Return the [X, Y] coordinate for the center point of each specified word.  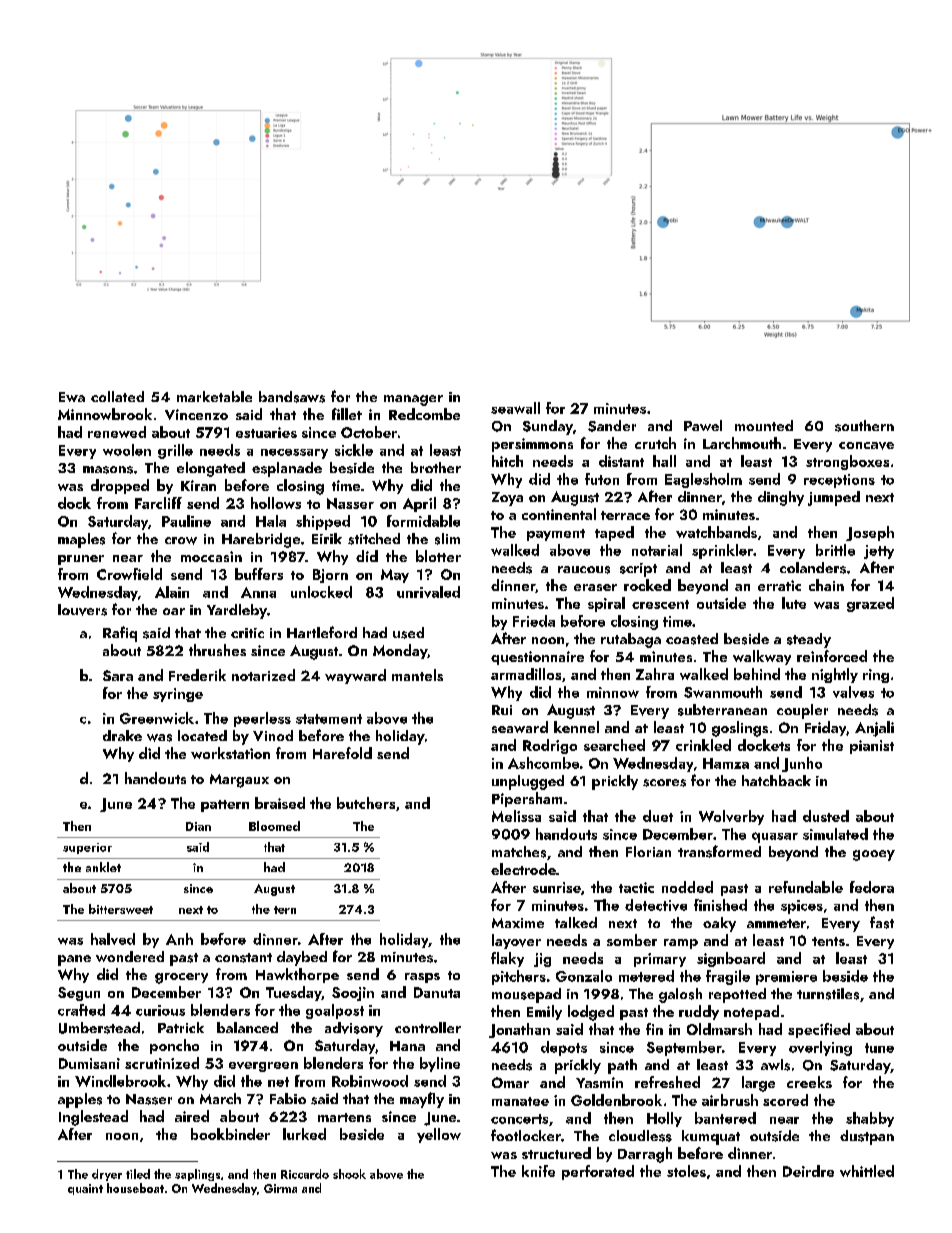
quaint [85, 1189]
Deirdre [808, 1171]
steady [809, 640]
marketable [214, 396]
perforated [598, 1172]
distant [621, 461]
